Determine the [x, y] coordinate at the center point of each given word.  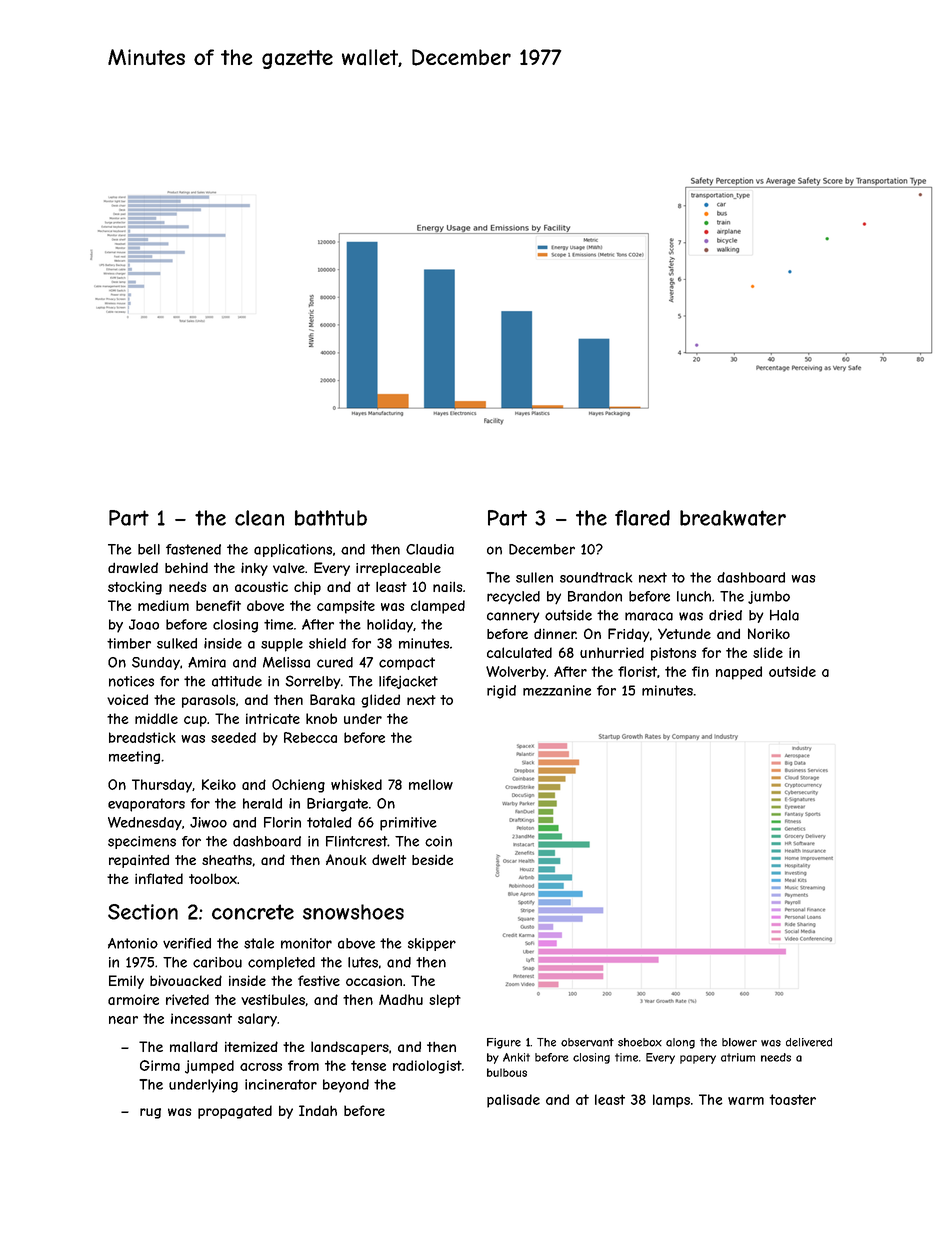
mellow [431, 784]
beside [432, 859]
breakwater [733, 518]
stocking [135, 588]
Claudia [430, 549]
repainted [139, 861]
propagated [235, 1112]
